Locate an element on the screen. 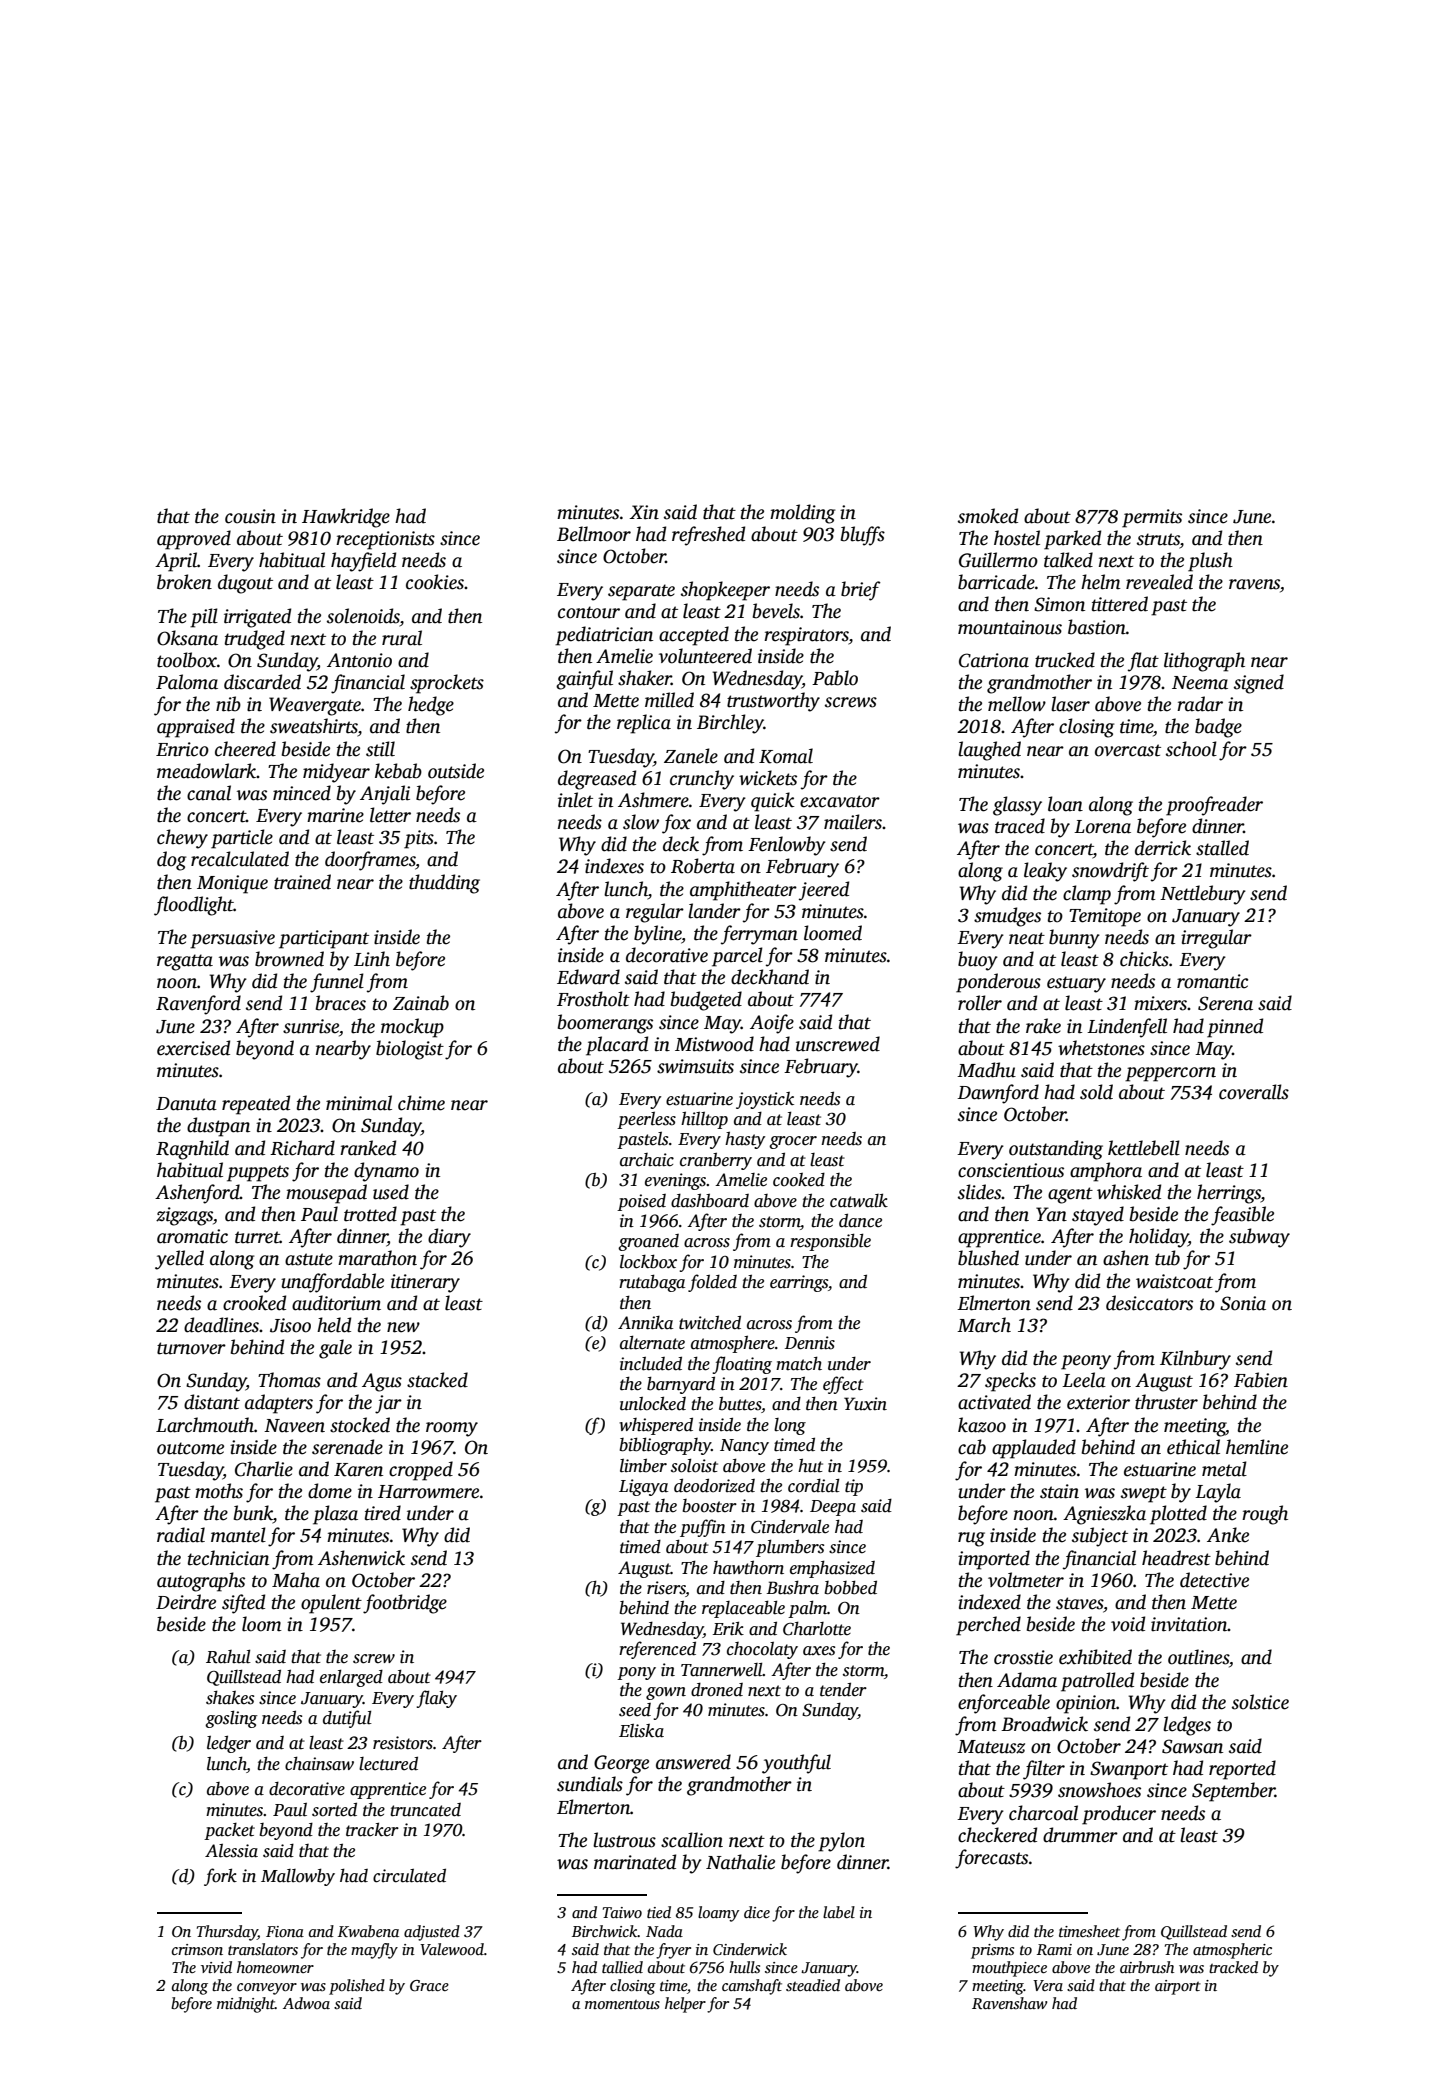  stalled is located at coordinates (1222, 848).
